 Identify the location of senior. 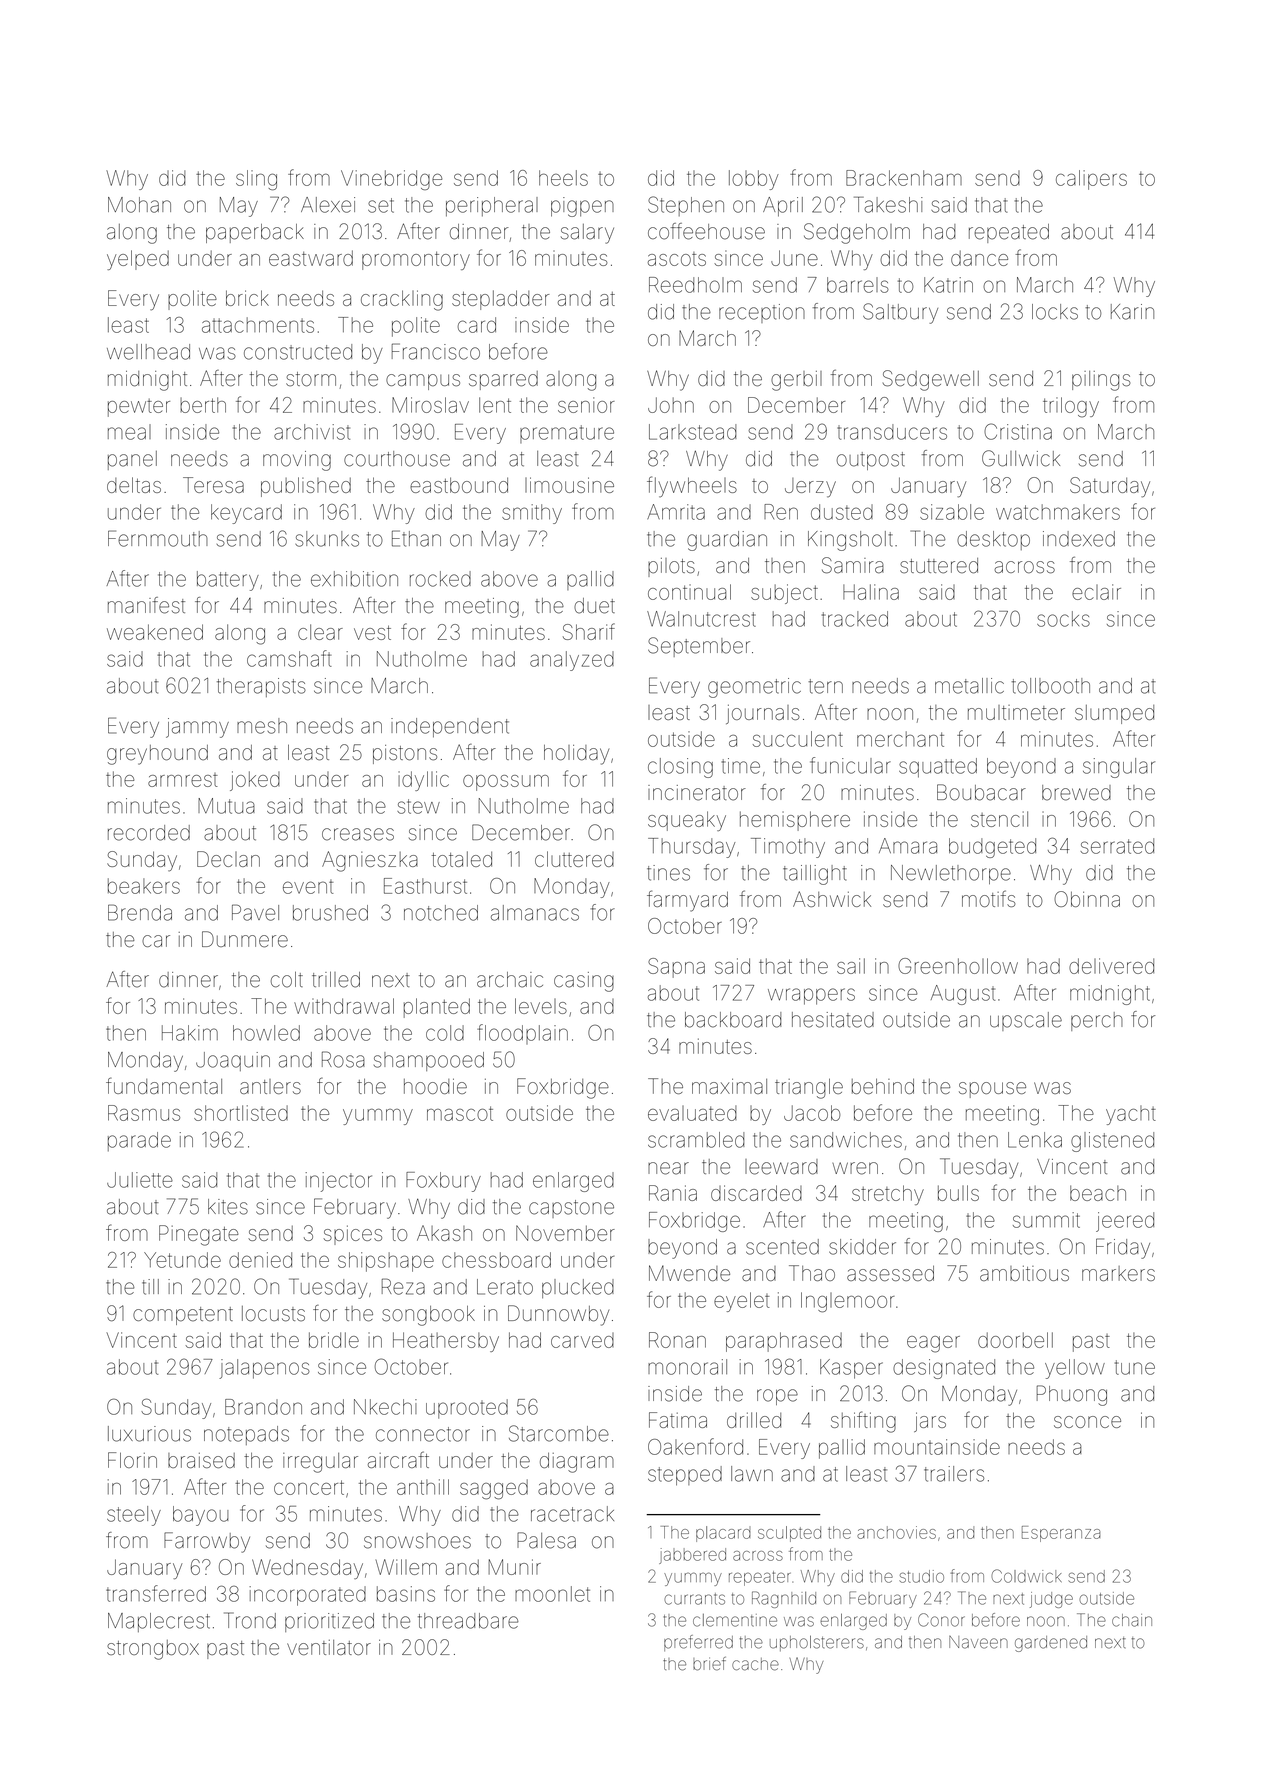
(586, 405).
